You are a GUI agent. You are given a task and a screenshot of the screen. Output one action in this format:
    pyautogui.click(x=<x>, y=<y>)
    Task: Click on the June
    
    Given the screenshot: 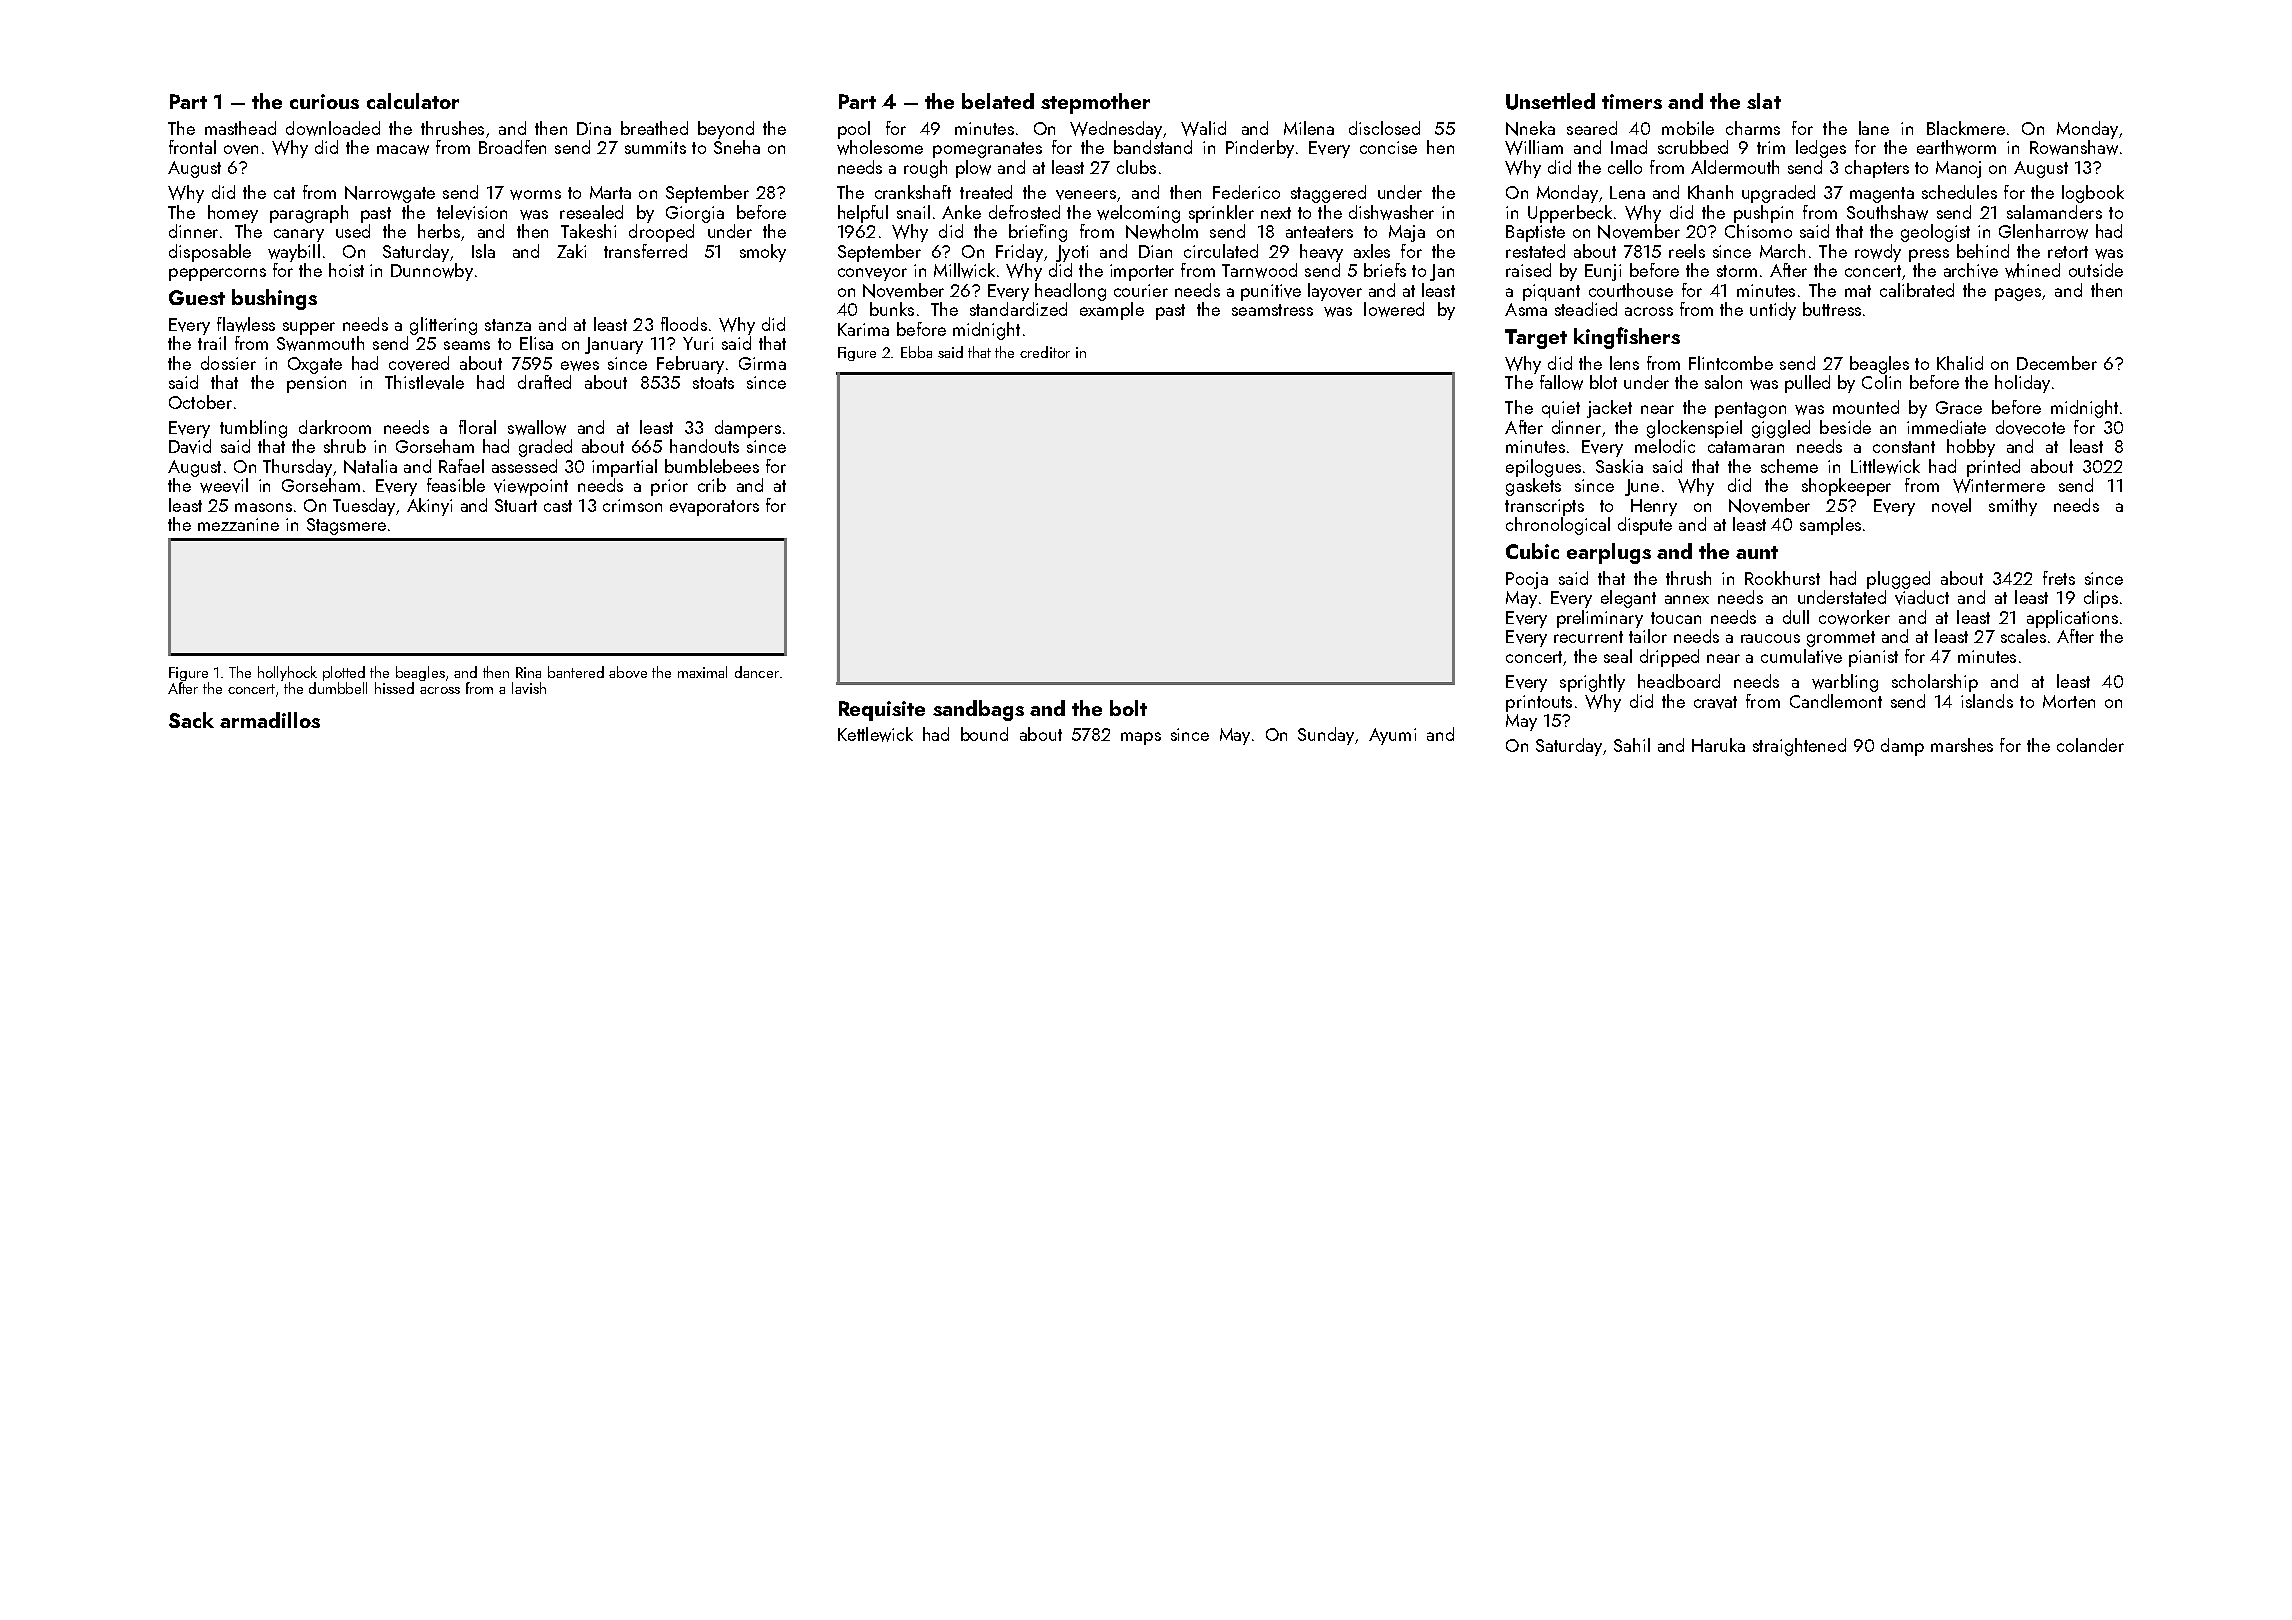 What is the action you would take?
    pyautogui.click(x=1642, y=487)
